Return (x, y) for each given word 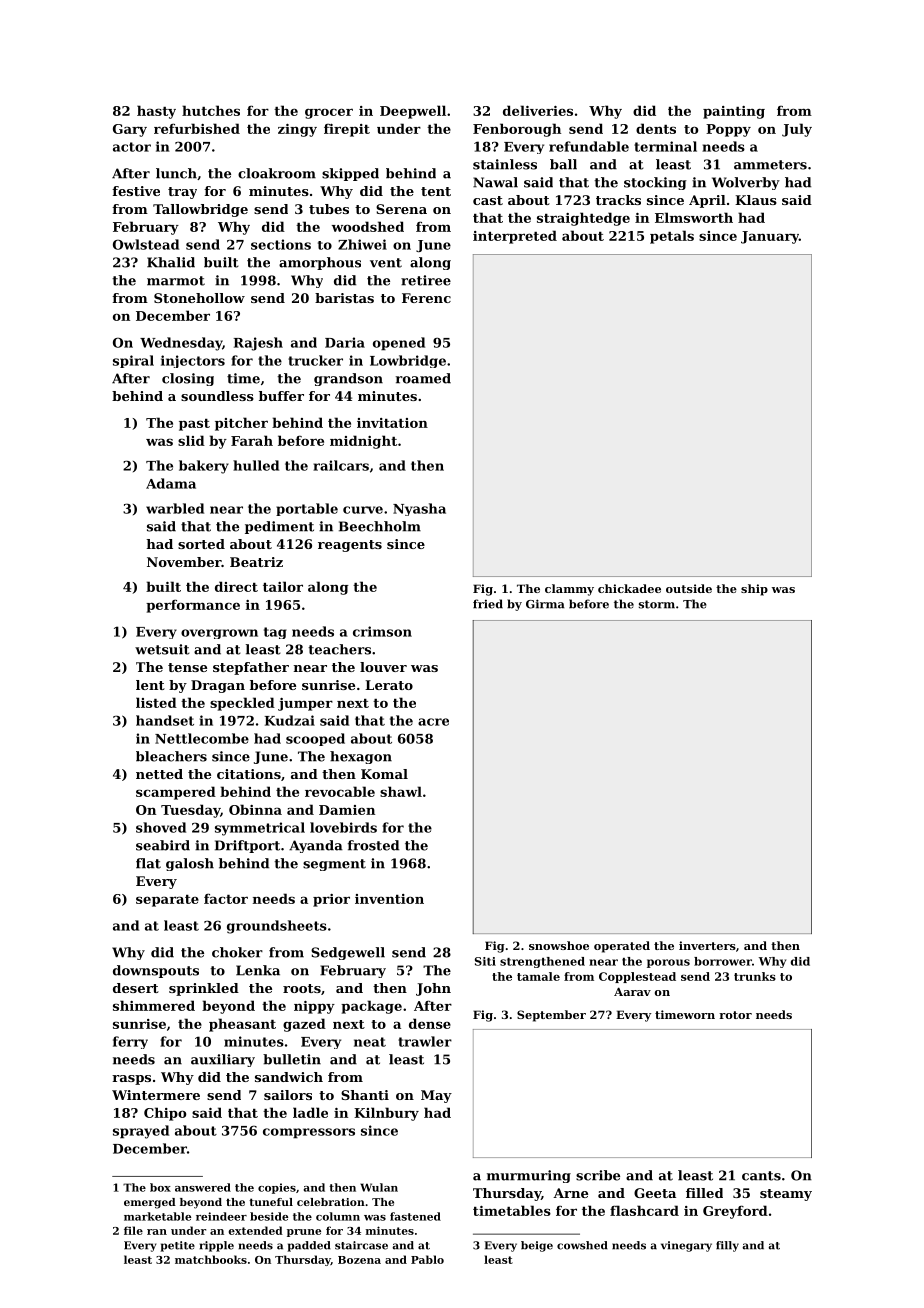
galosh (190, 864)
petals (672, 237)
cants (761, 1176)
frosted (373, 845)
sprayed (141, 1132)
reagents (350, 546)
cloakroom (277, 173)
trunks (755, 976)
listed (156, 702)
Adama (171, 483)
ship (754, 590)
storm (657, 604)
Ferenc (426, 298)
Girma (545, 604)
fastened (415, 1216)
